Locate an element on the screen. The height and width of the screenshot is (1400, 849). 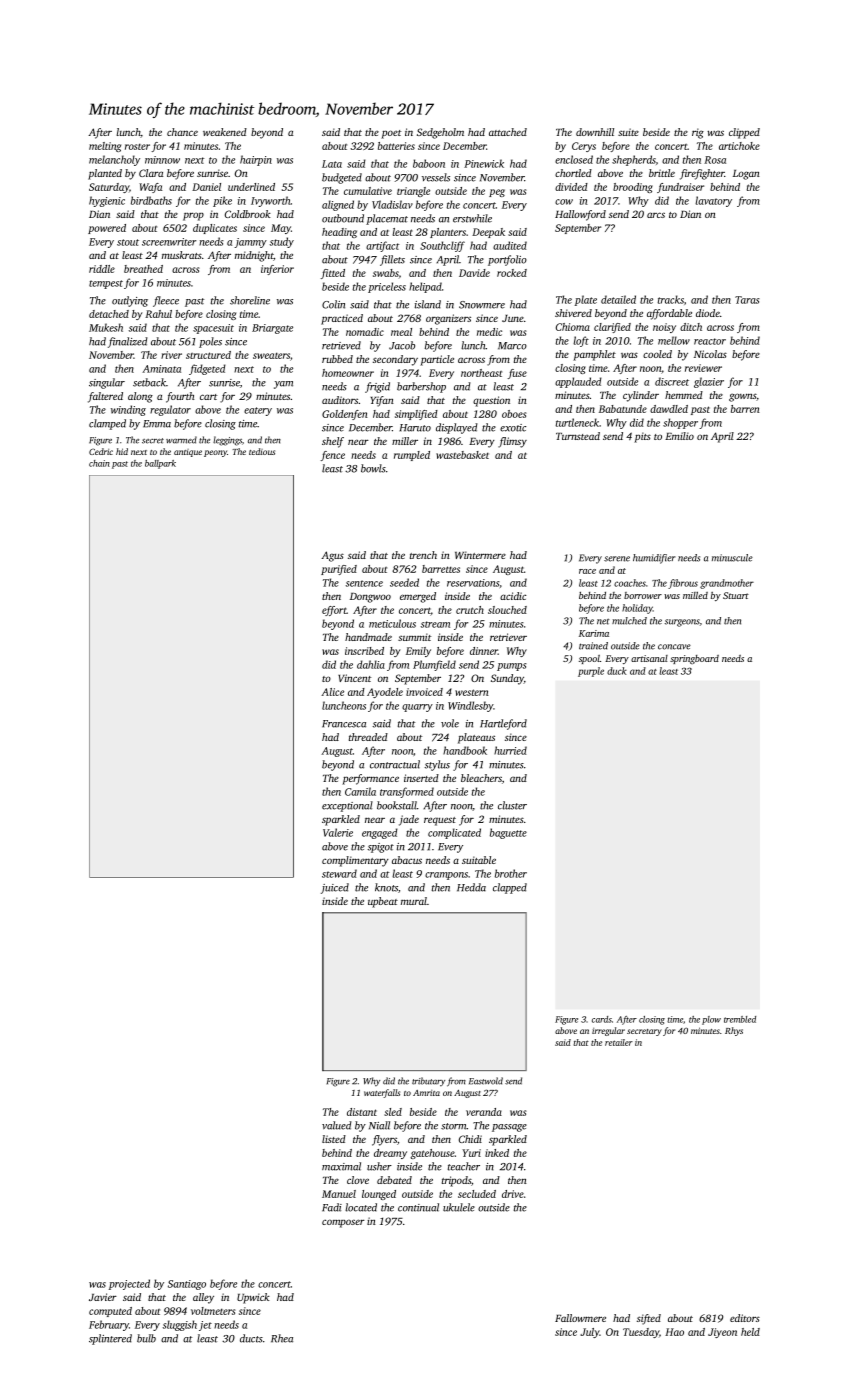
gowns is located at coordinates (742, 397).
